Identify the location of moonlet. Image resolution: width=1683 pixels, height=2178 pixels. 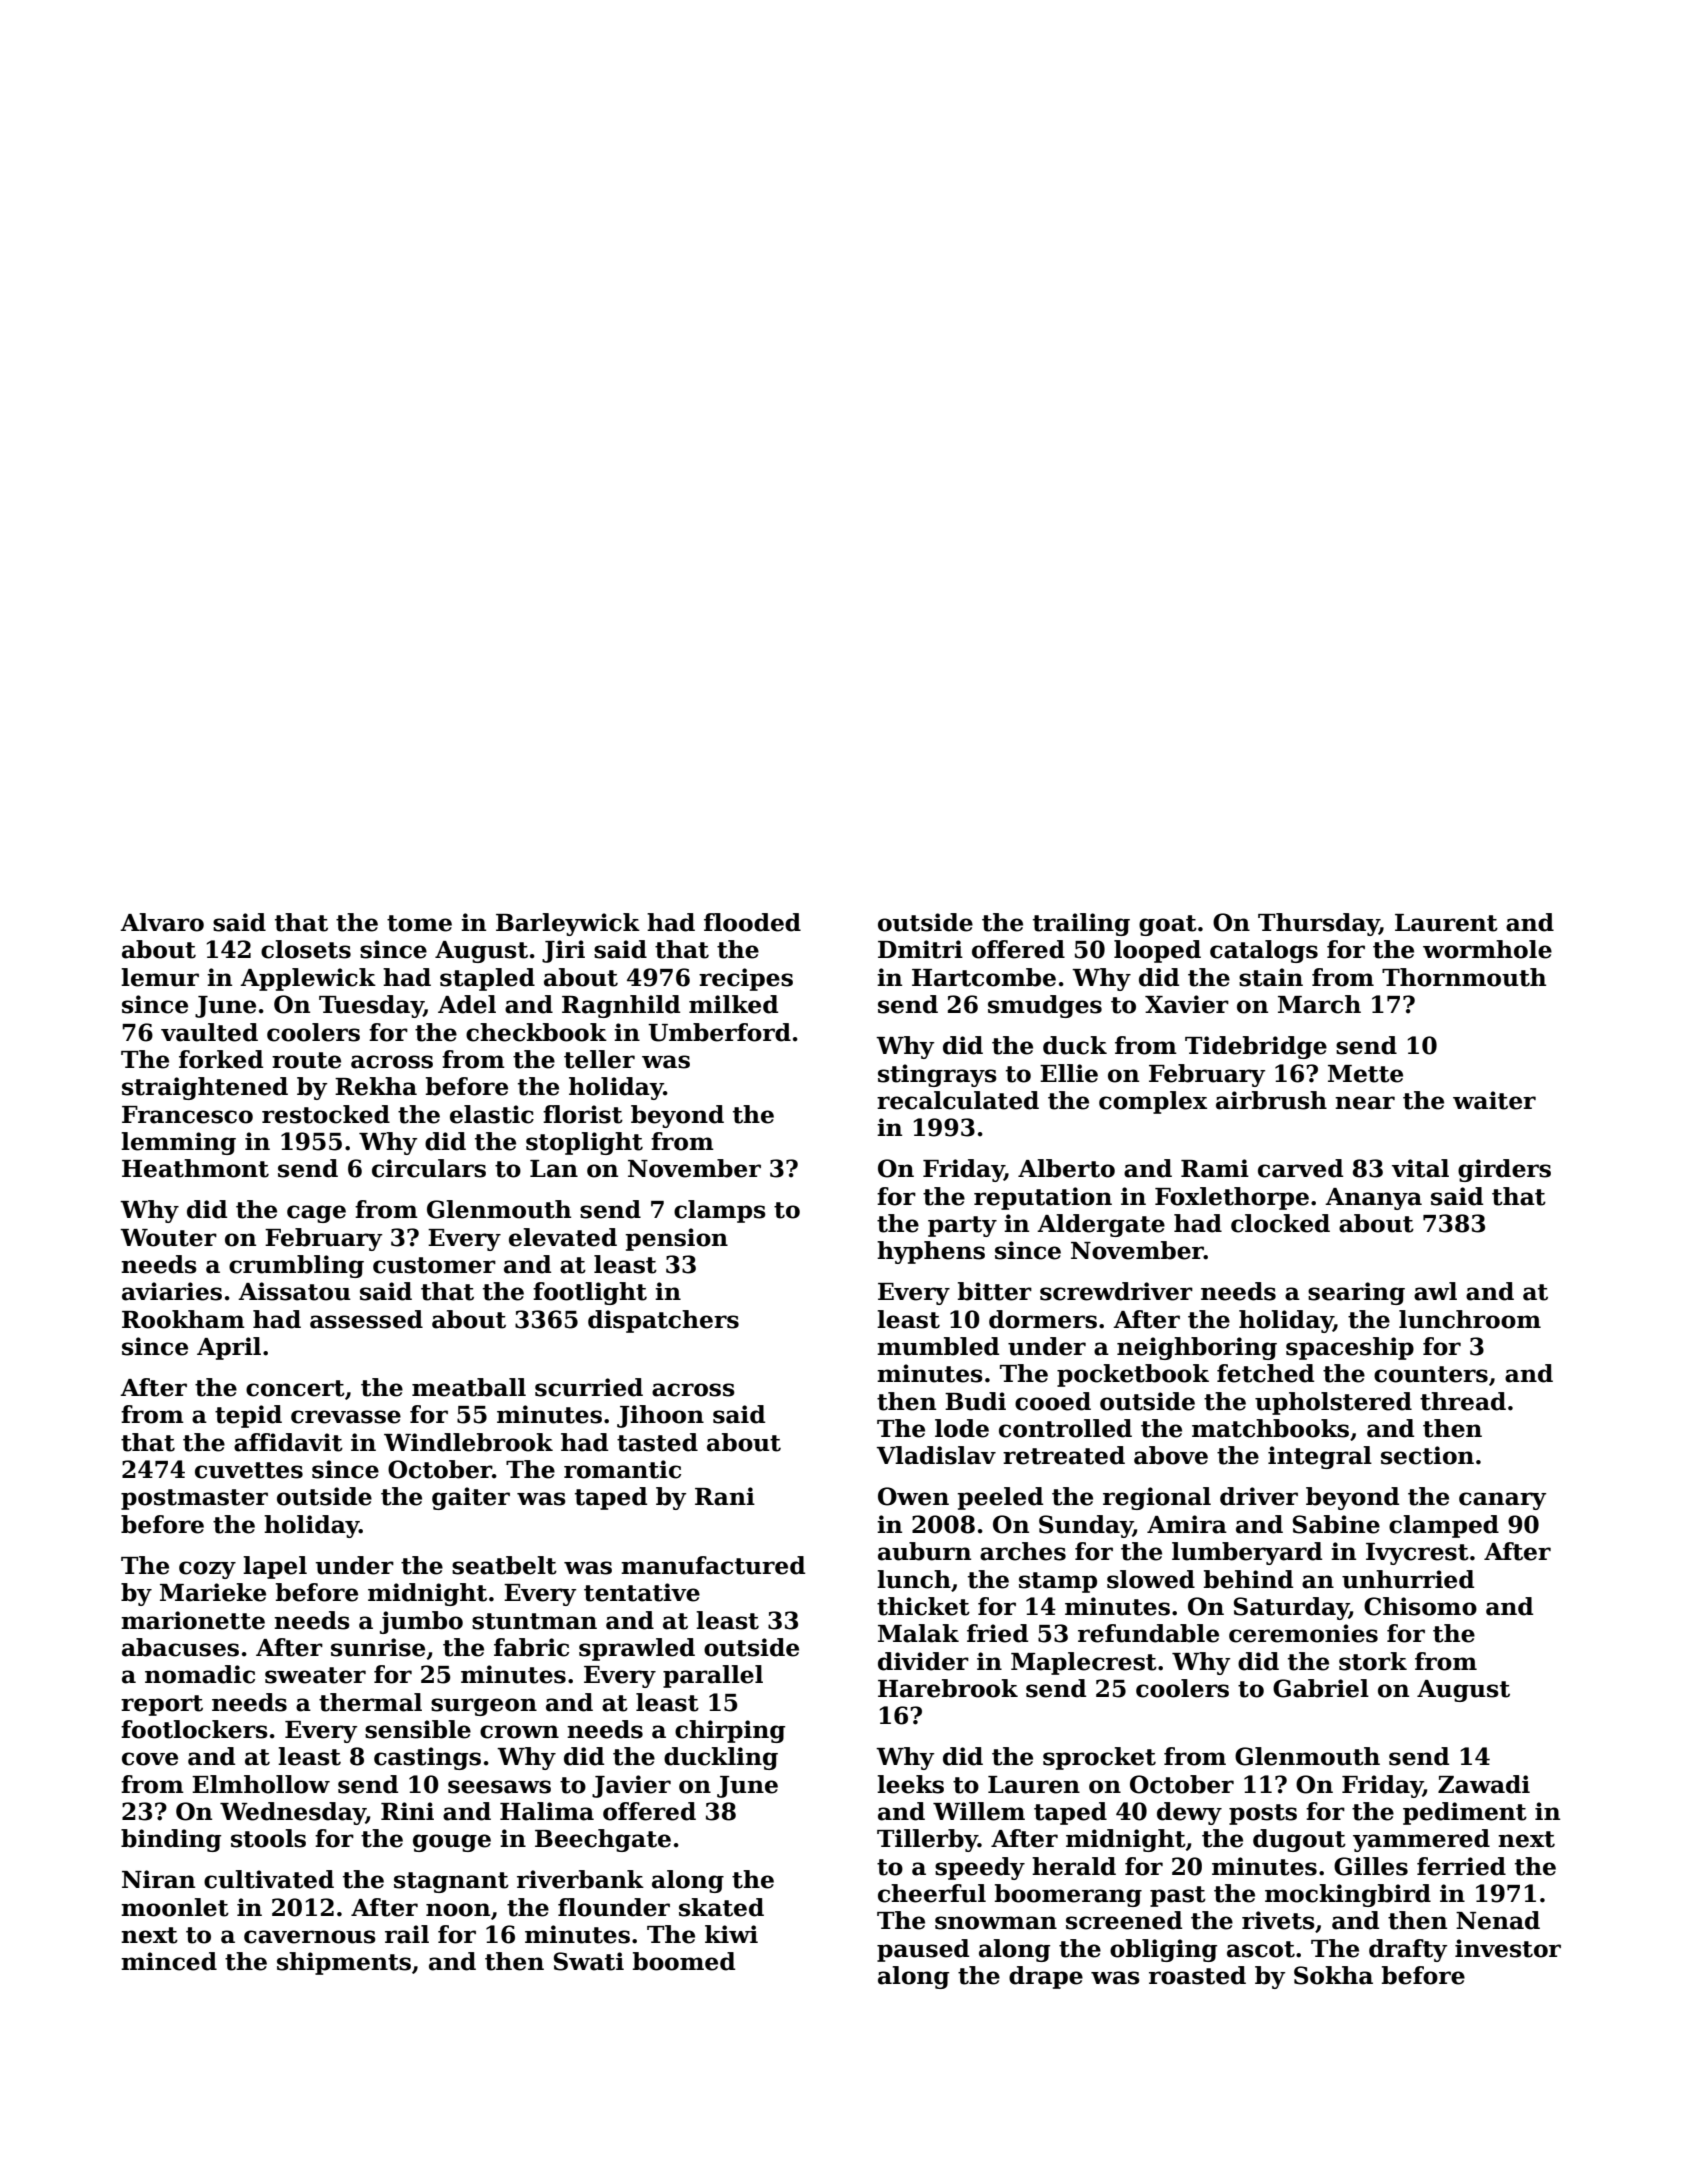
(175, 1907).
